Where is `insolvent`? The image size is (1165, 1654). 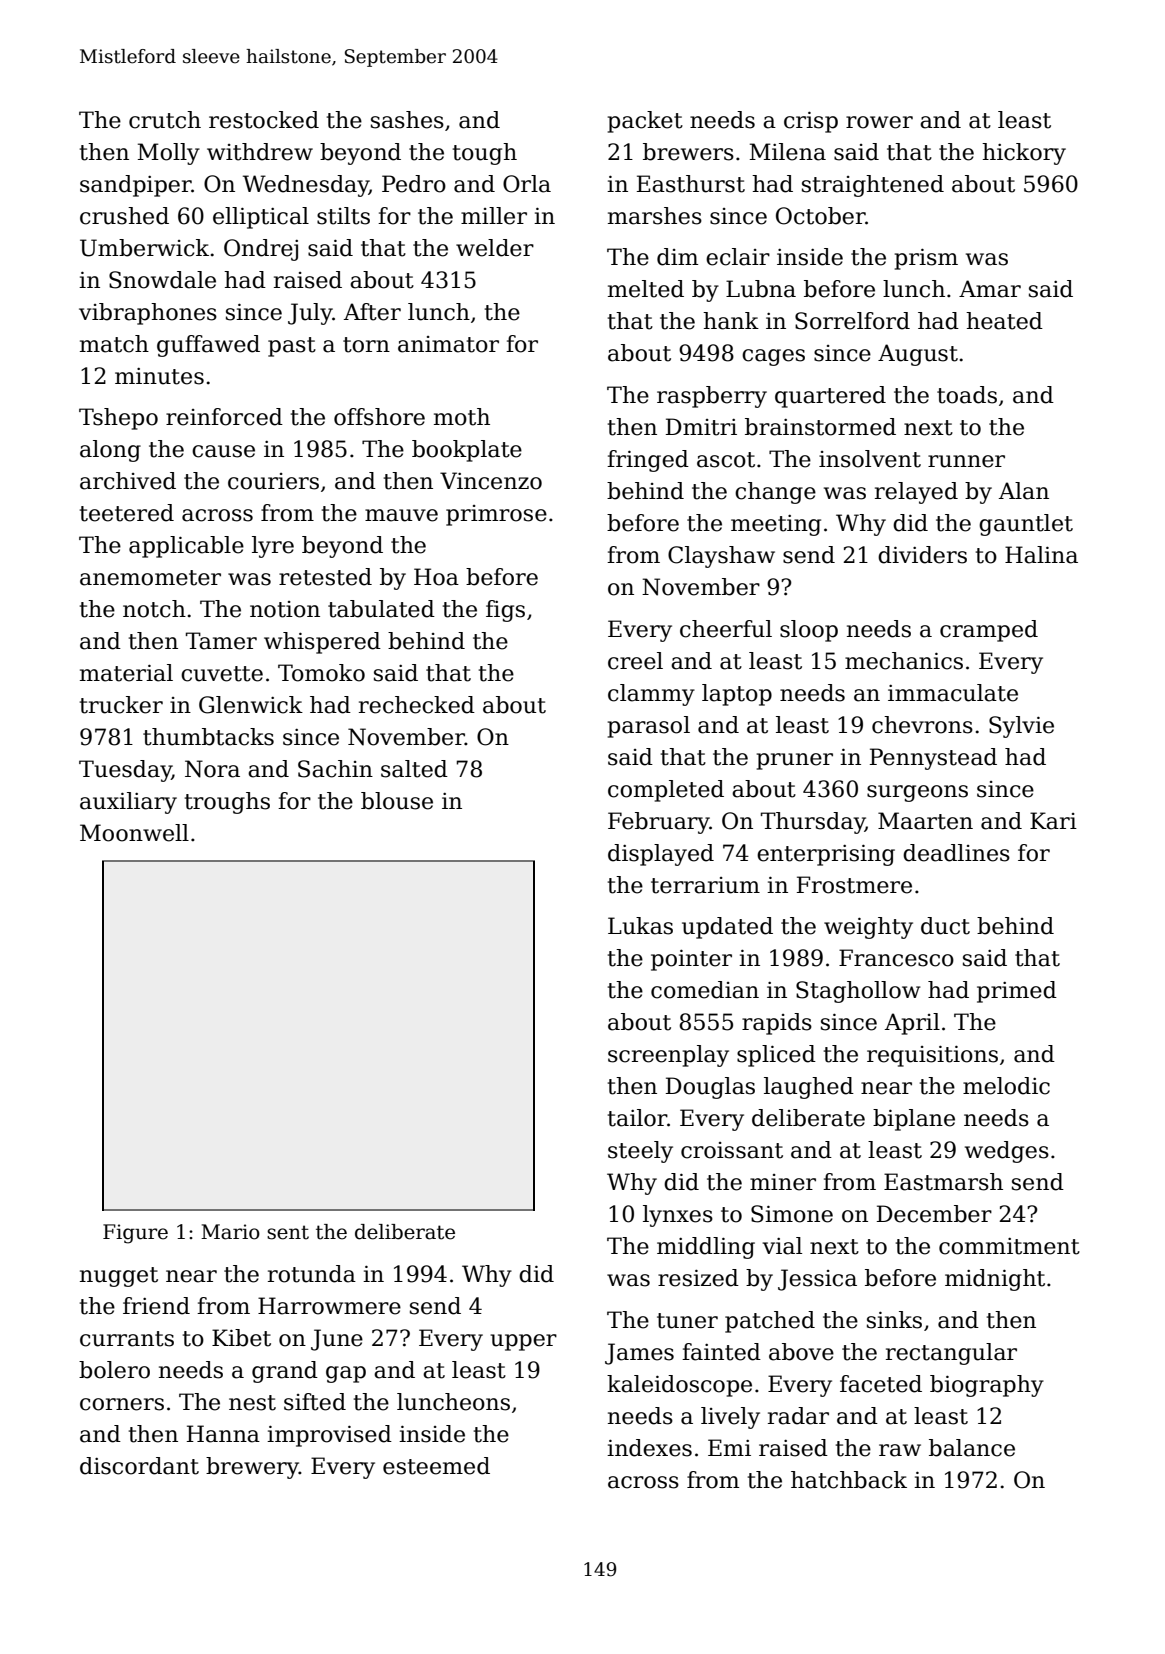
insolvent is located at coordinates (870, 459).
